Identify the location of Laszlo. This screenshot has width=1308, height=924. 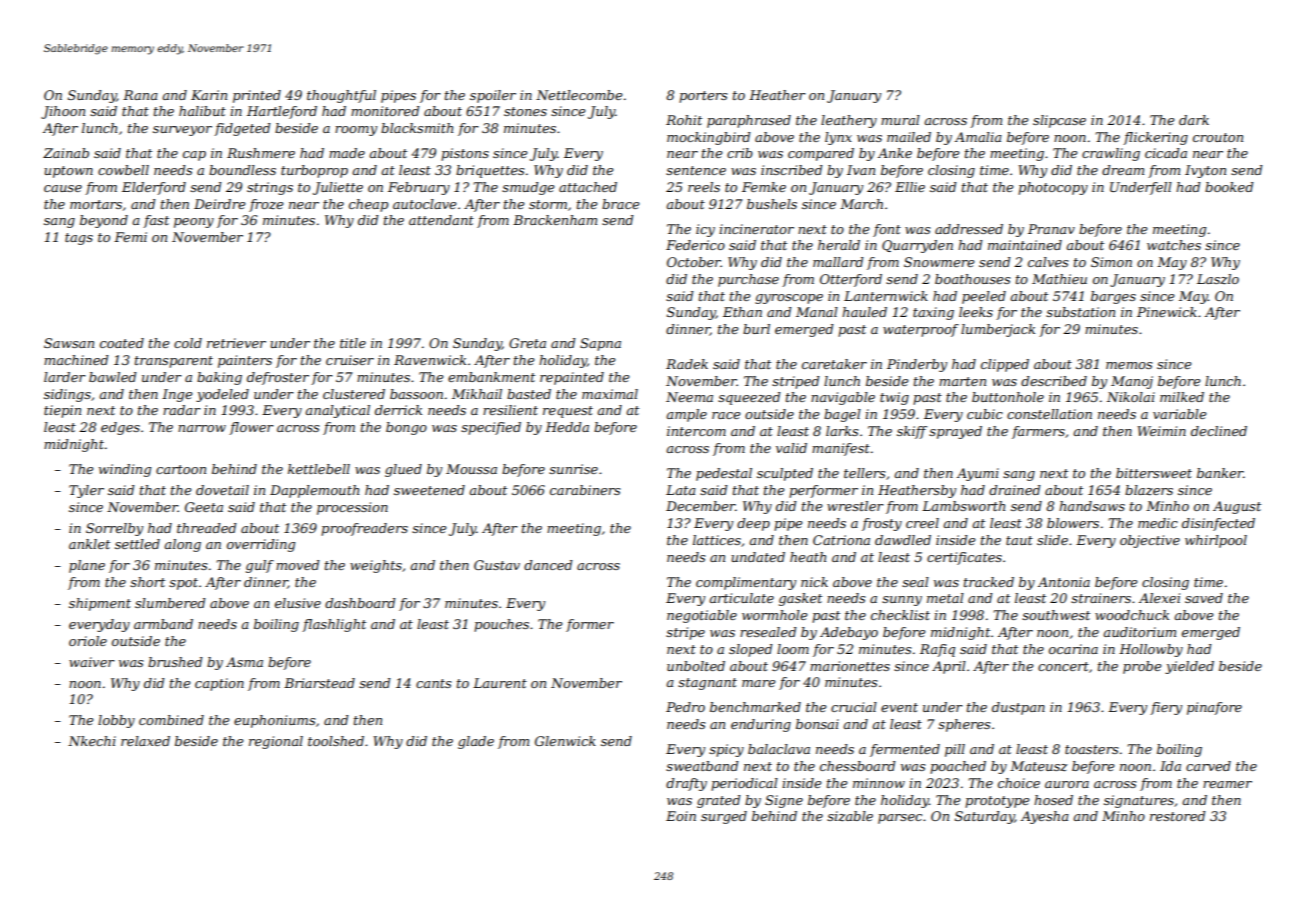
(1218, 279).
